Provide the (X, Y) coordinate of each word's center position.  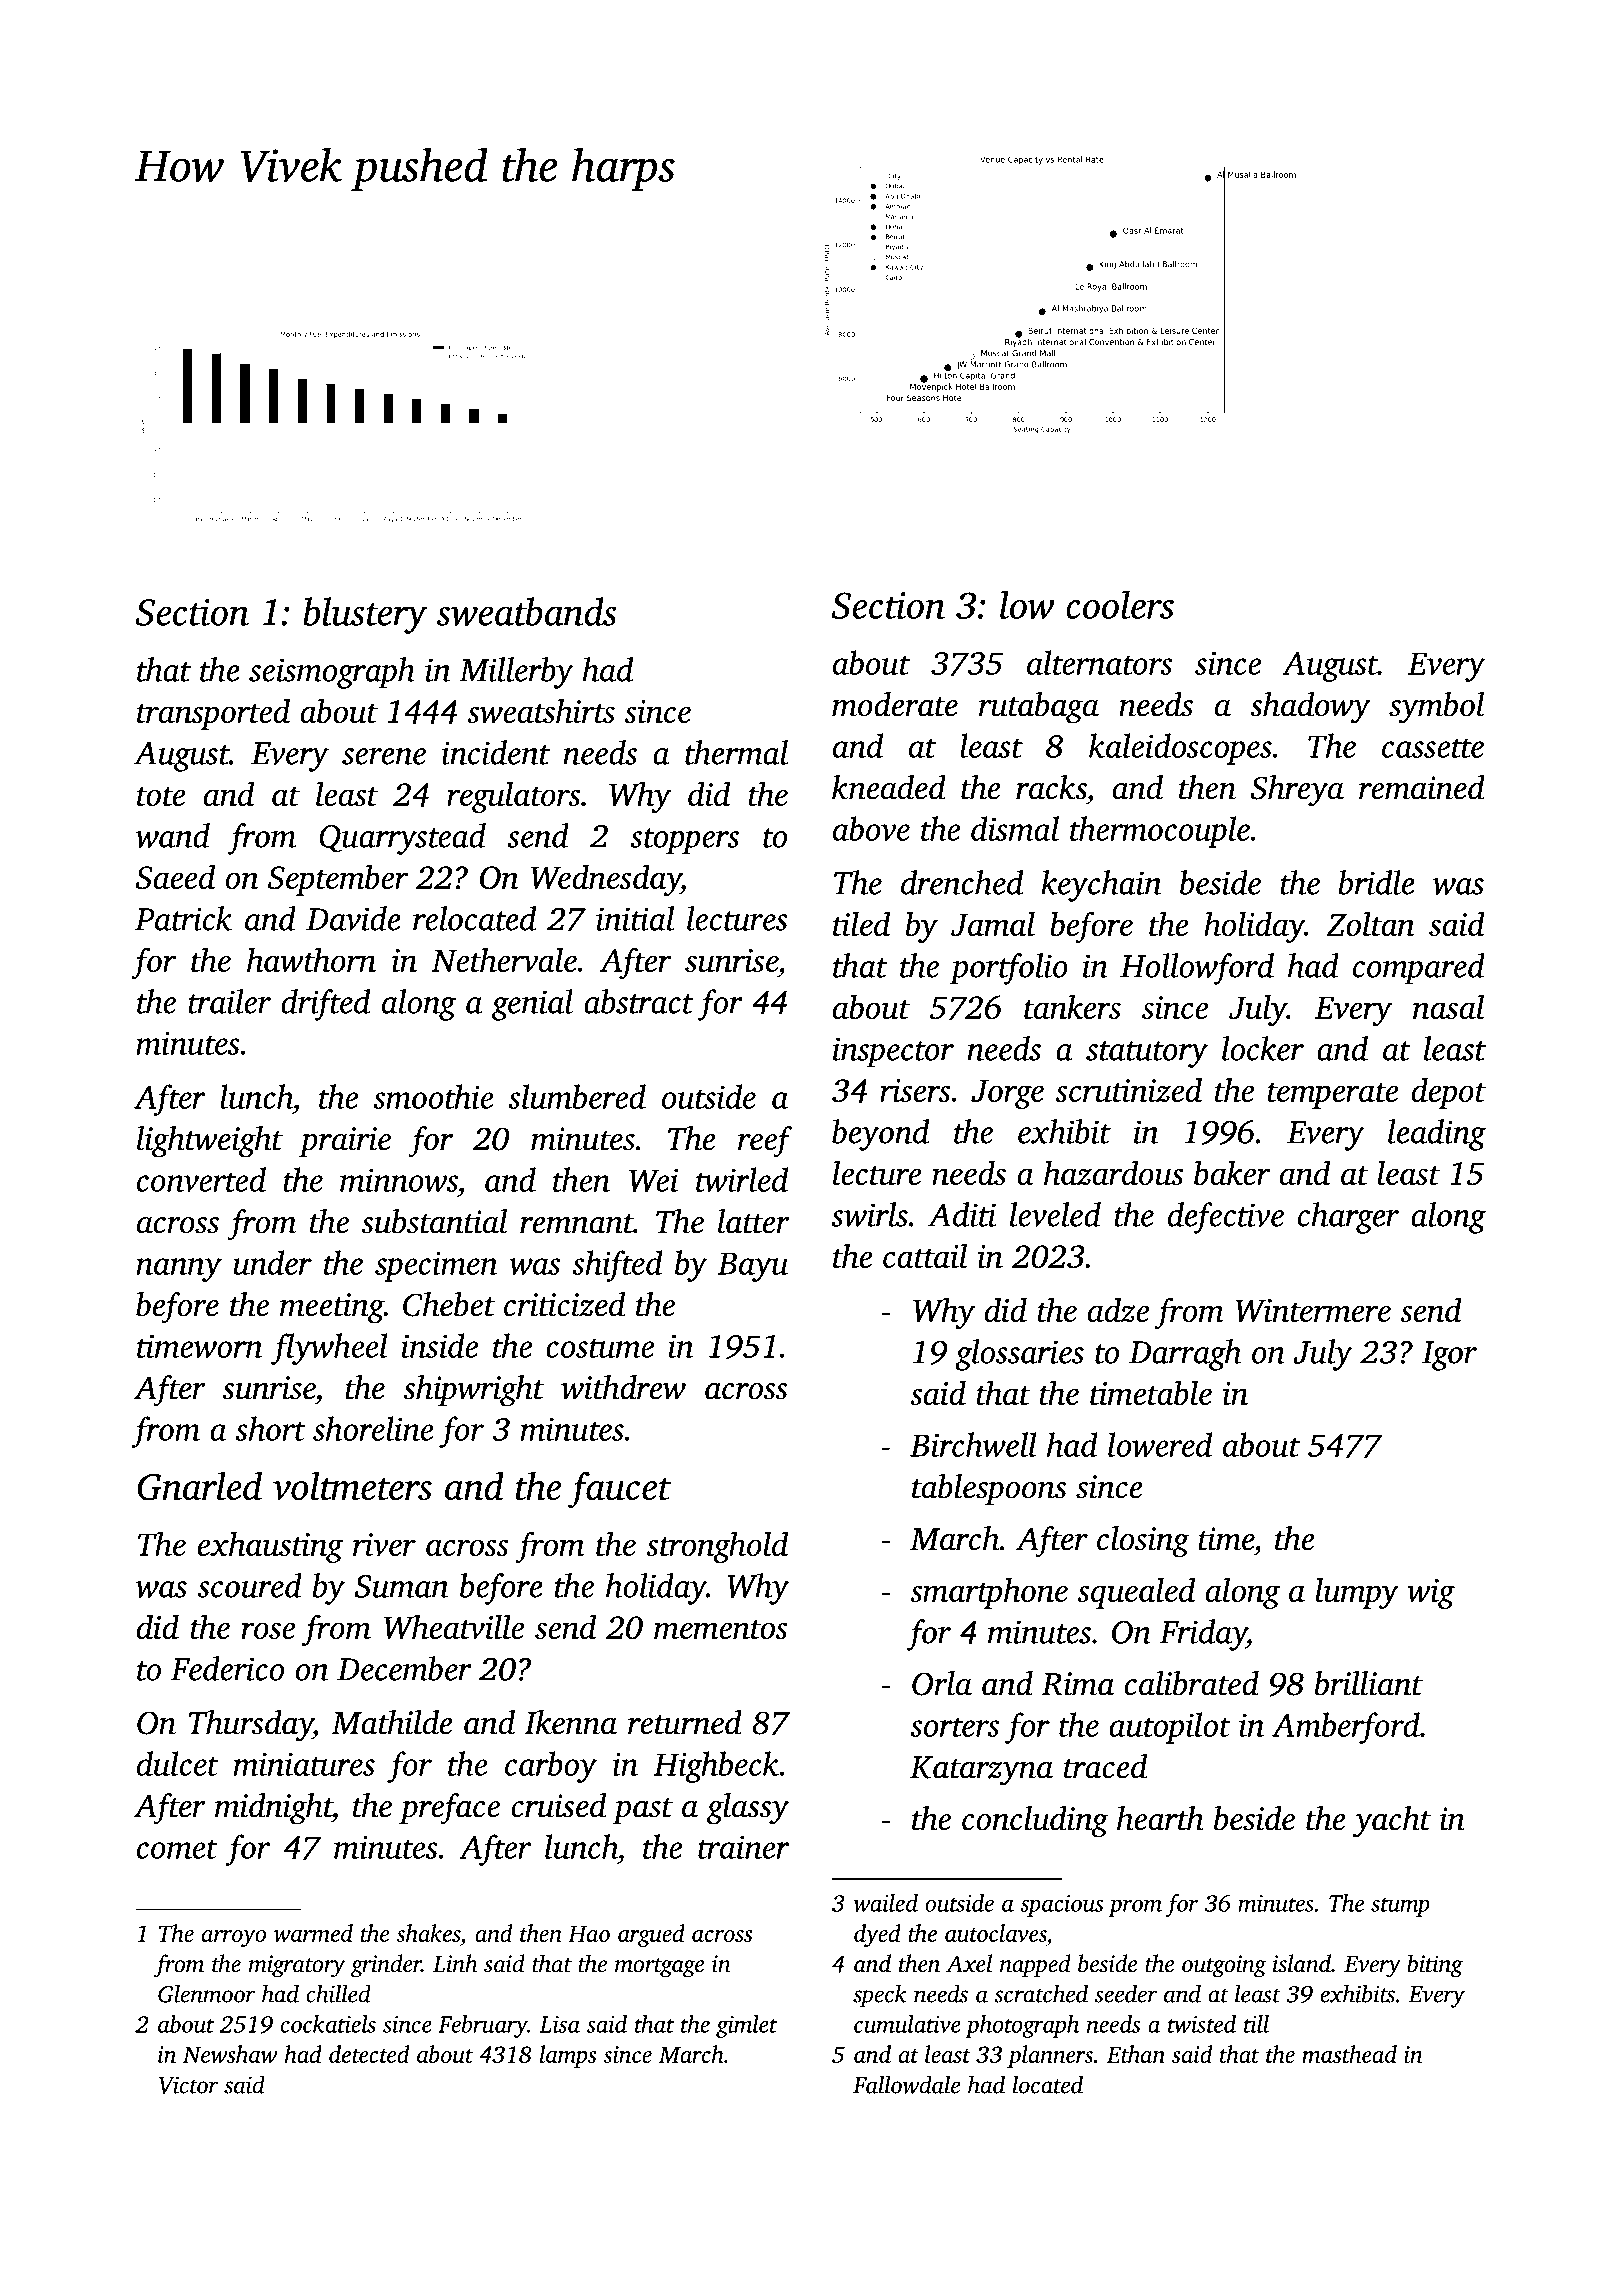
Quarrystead (402, 839)
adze (1118, 1310)
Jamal (993, 924)
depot (1449, 1093)
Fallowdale (906, 2084)
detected (369, 2054)
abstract (638, 1001)
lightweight (210, 1142)
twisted (1202, 2024)
